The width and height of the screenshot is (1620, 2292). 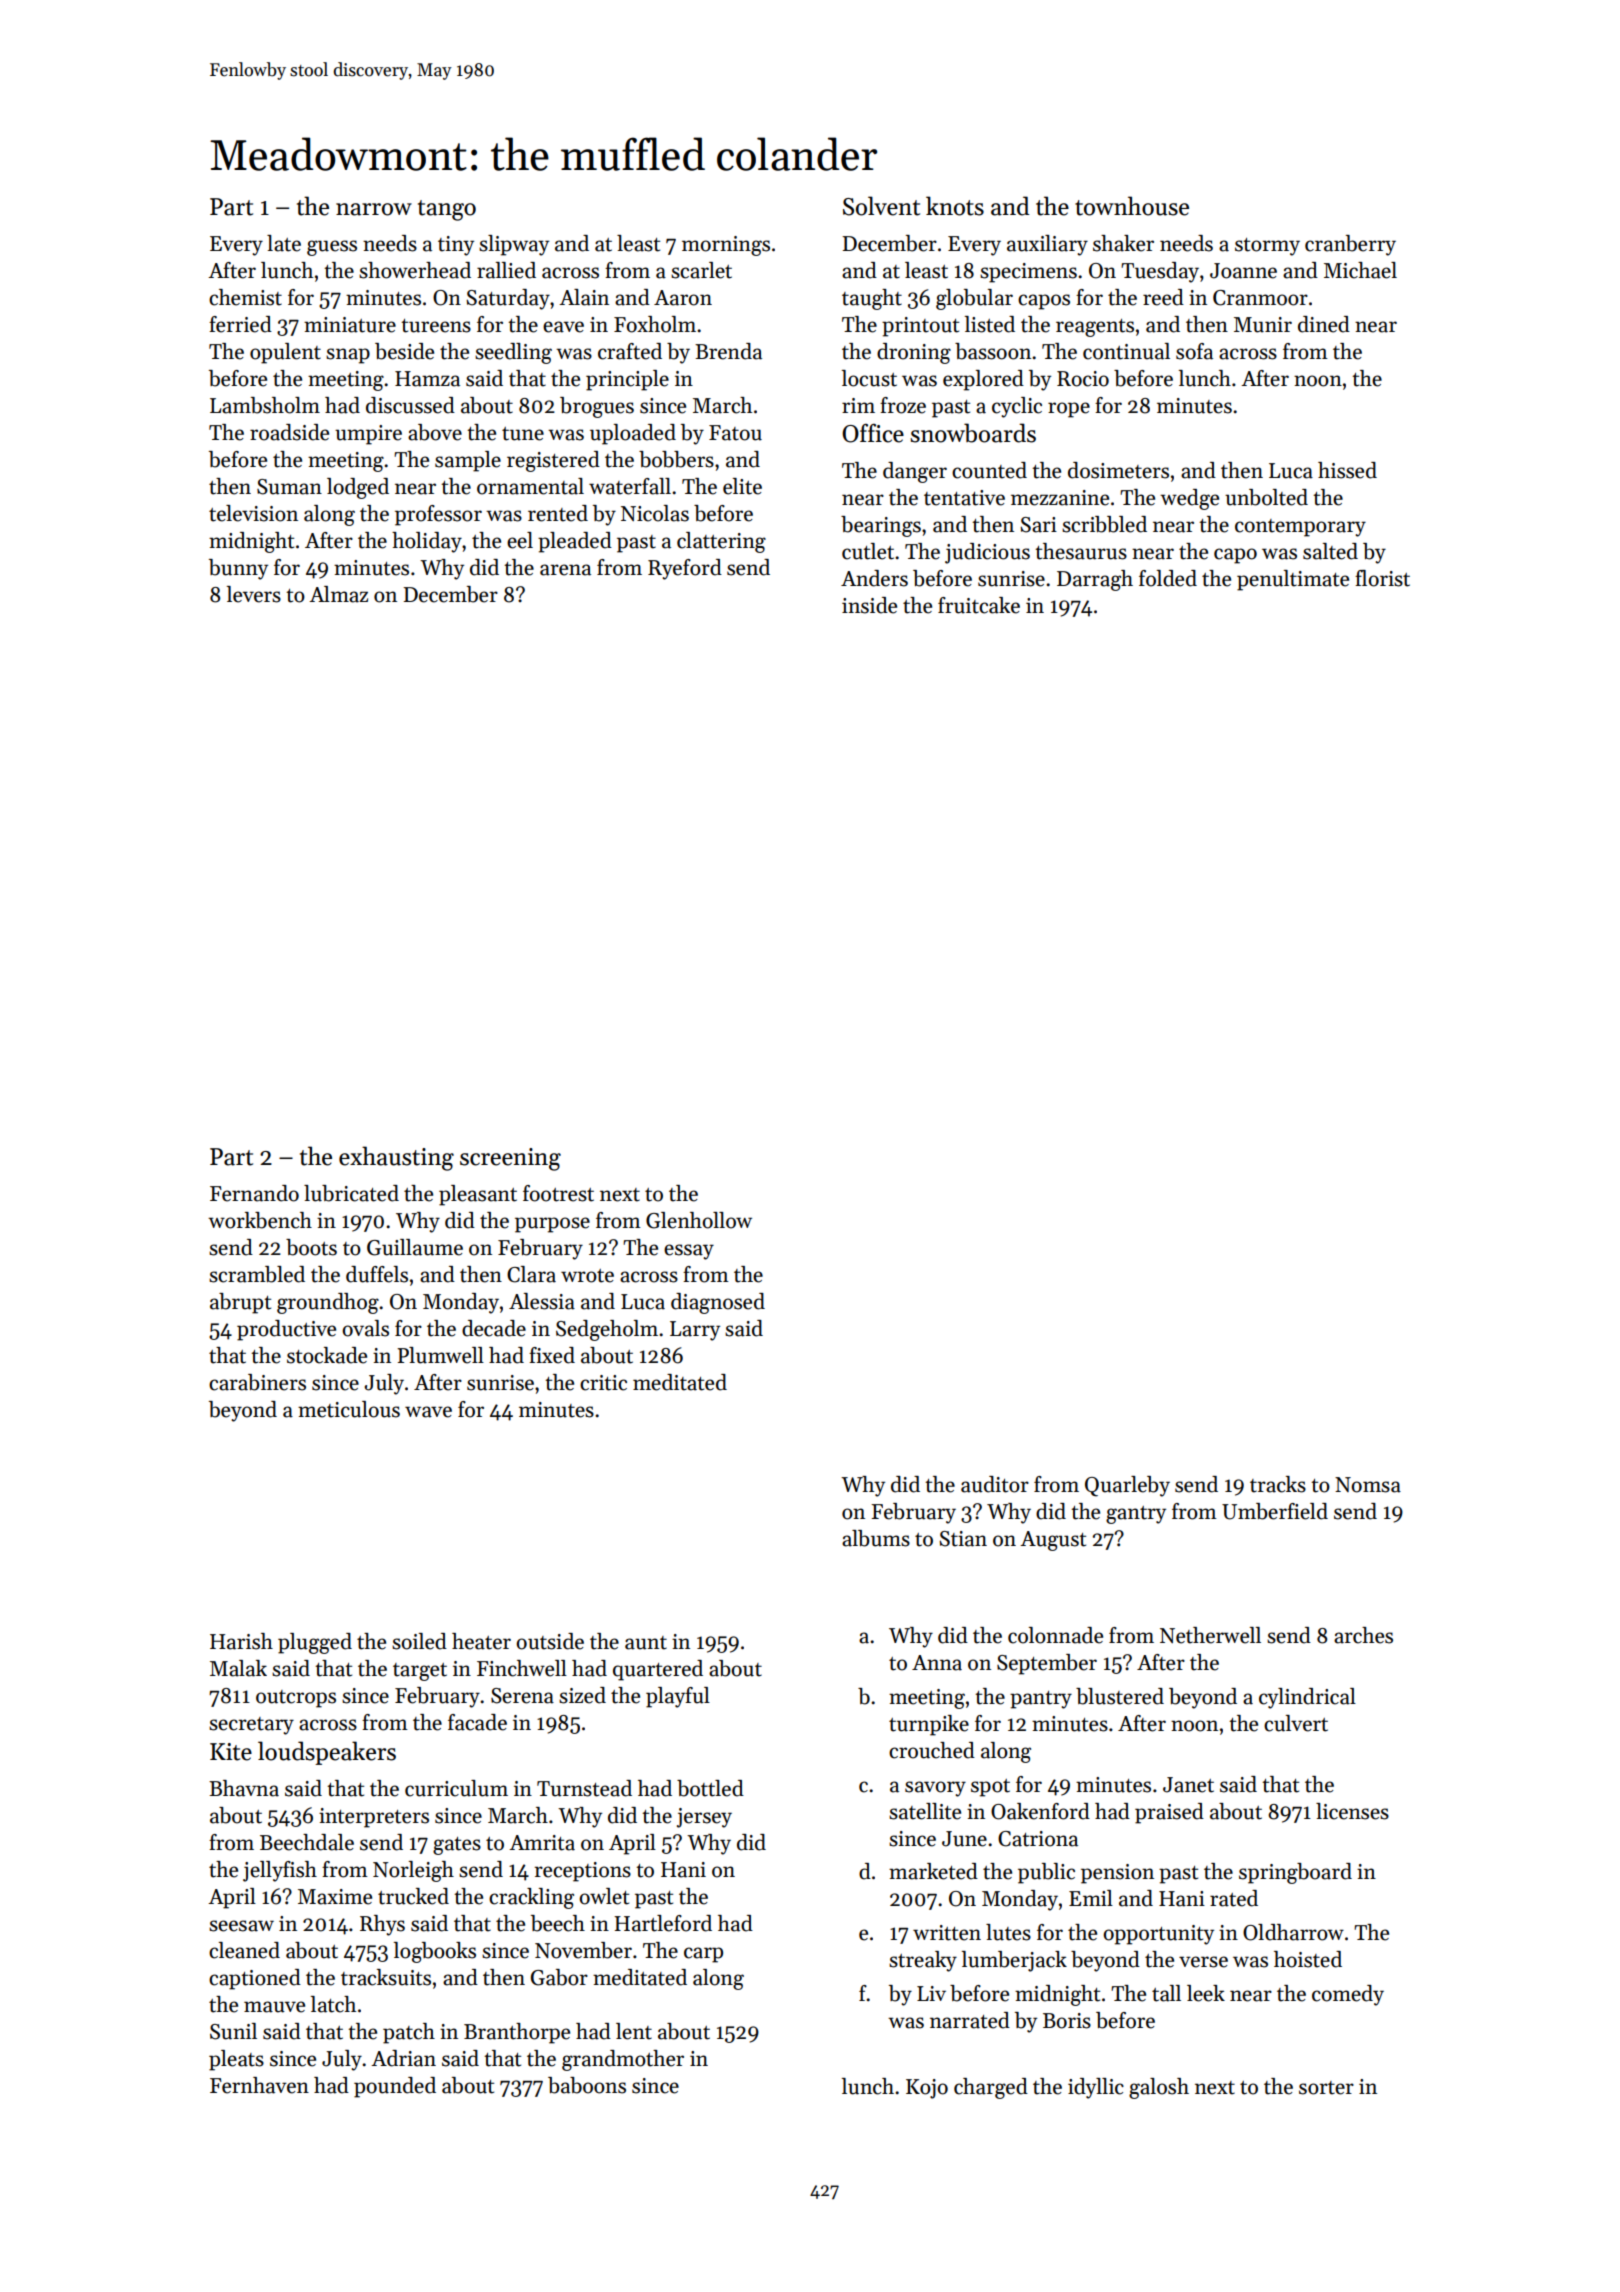 What do you see at coordinates (240, 324) in the screenshot?
I see `ferried` at bounding box center [240, 324].
